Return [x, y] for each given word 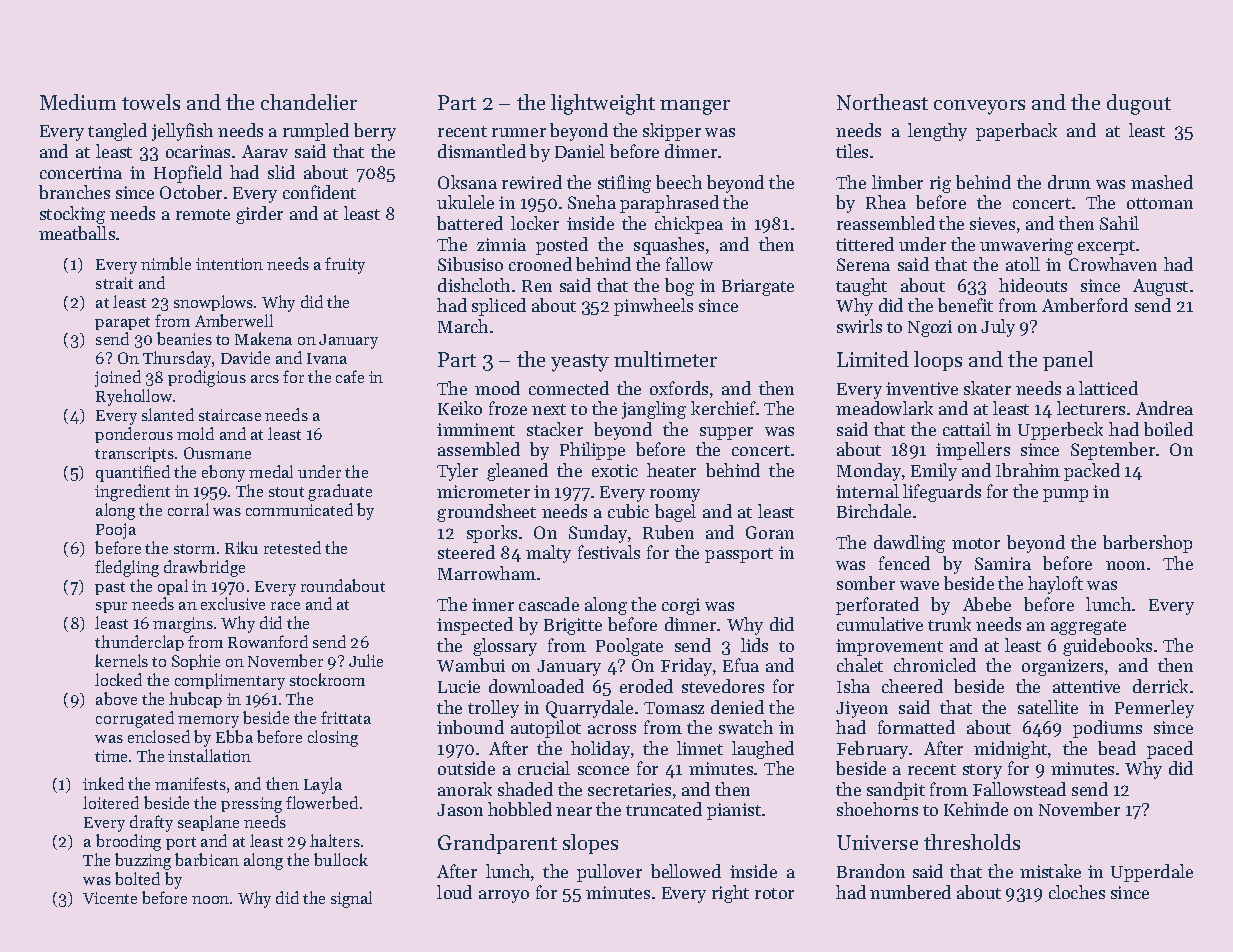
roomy [675, 495]
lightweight [603, 104]
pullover [609, 873]
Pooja [116, 531]
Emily [934, 472]
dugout [1139, 104]
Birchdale [874, 511]
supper [726, 433]
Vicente [110, 898]
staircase [230, 415]
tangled [117, 132]
